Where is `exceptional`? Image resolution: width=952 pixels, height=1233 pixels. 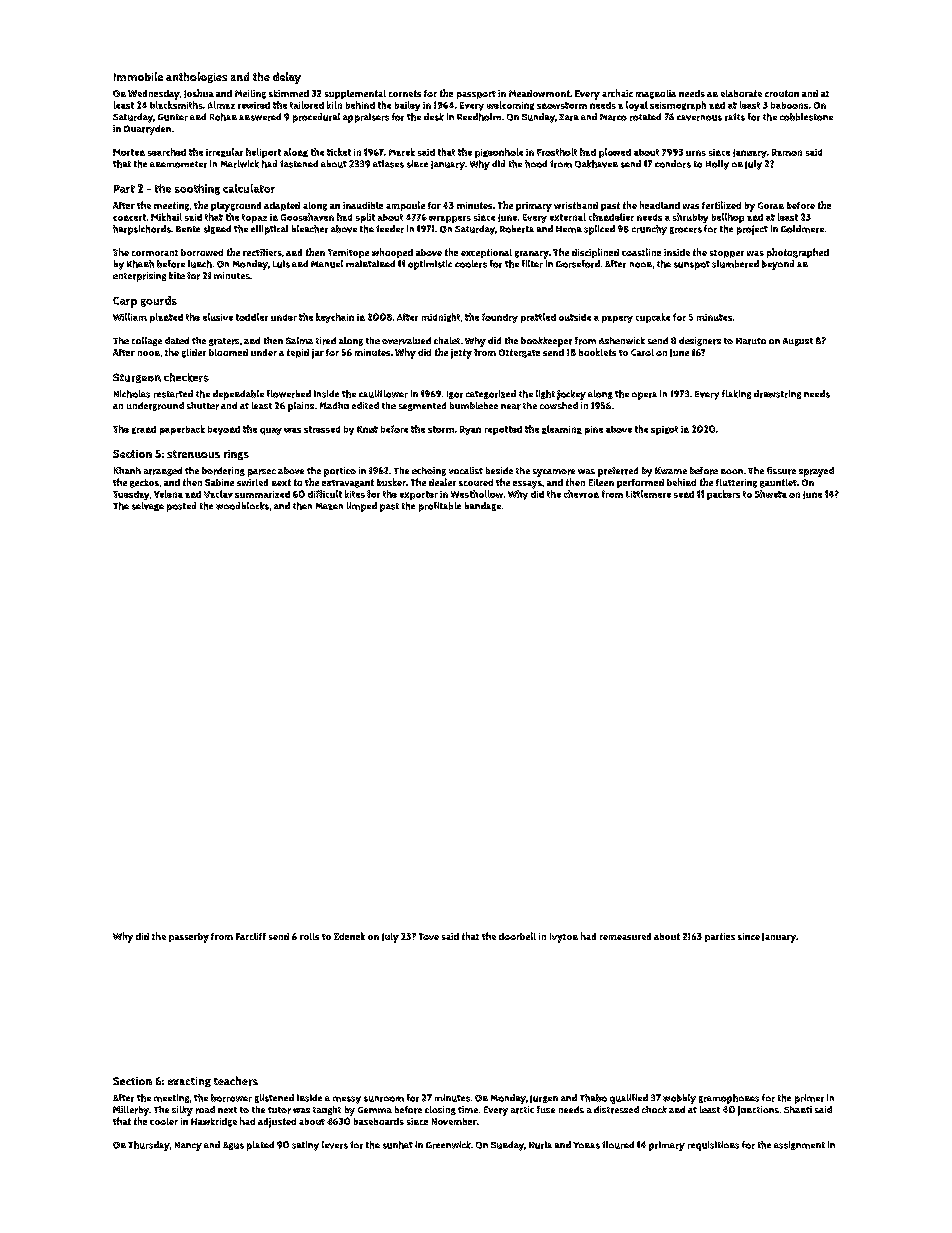 exceptional is located at coordinates (486, 253).
